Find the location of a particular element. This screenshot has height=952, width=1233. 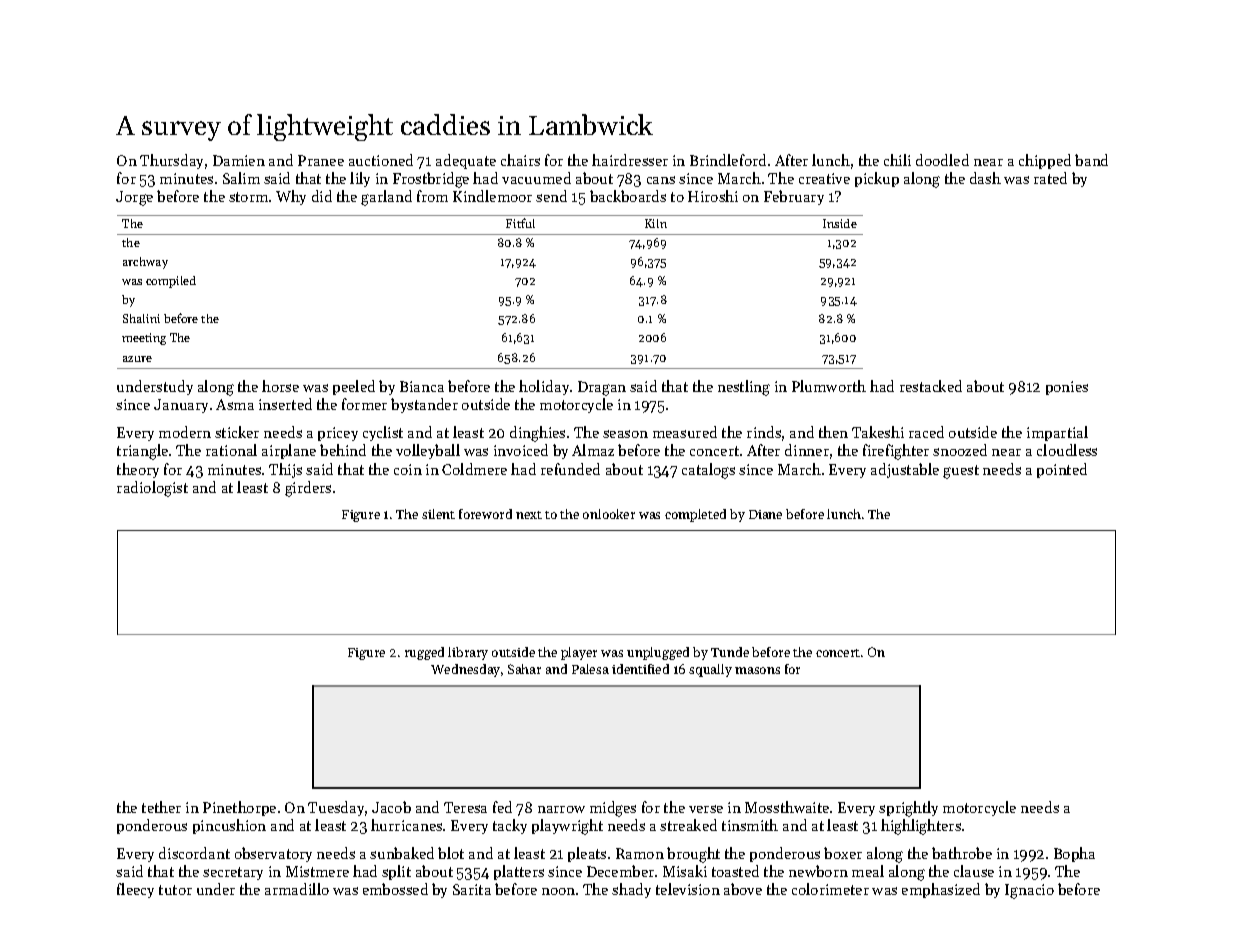

chipped is located at coordinates (1045, 161).
